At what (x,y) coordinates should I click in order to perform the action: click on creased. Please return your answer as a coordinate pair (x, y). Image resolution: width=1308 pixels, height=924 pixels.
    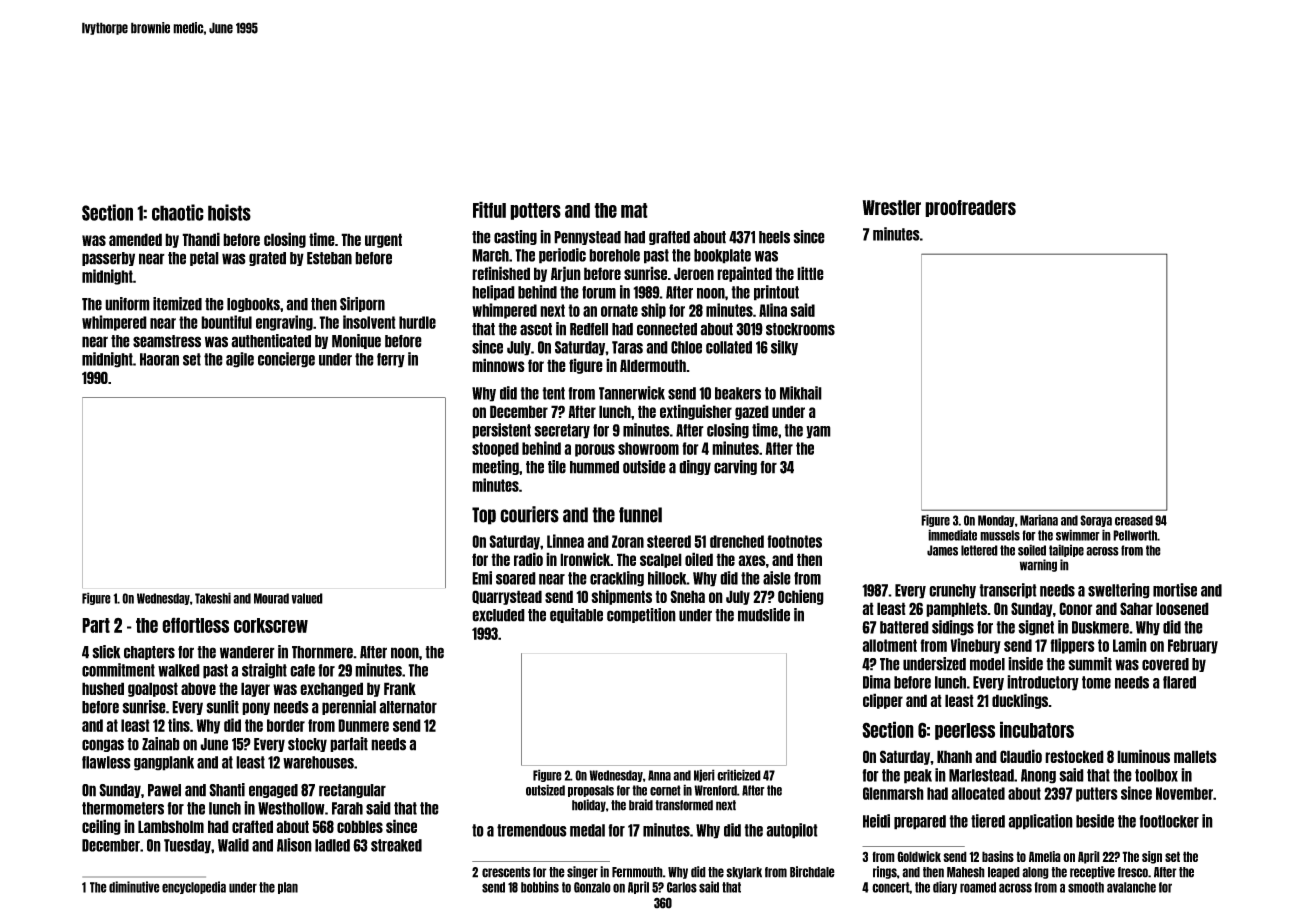
    Looking at the image, I should click on (1134, 520).
